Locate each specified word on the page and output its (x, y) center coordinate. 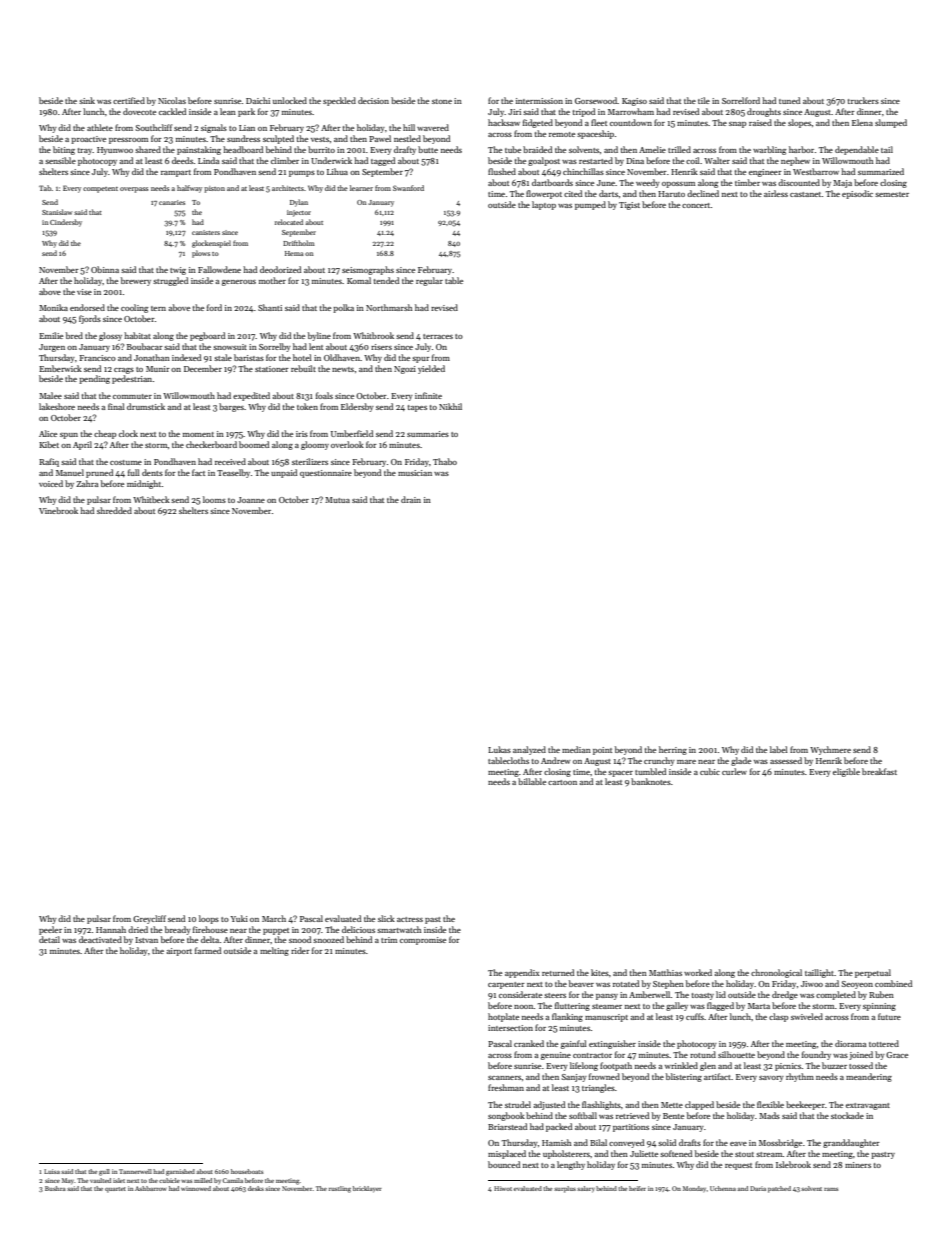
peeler (50, 930)
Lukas (499, 749)
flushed (502, 171)
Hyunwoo (115, 151)
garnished (180, 1172)
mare (686, 762)
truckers (863, 100)
